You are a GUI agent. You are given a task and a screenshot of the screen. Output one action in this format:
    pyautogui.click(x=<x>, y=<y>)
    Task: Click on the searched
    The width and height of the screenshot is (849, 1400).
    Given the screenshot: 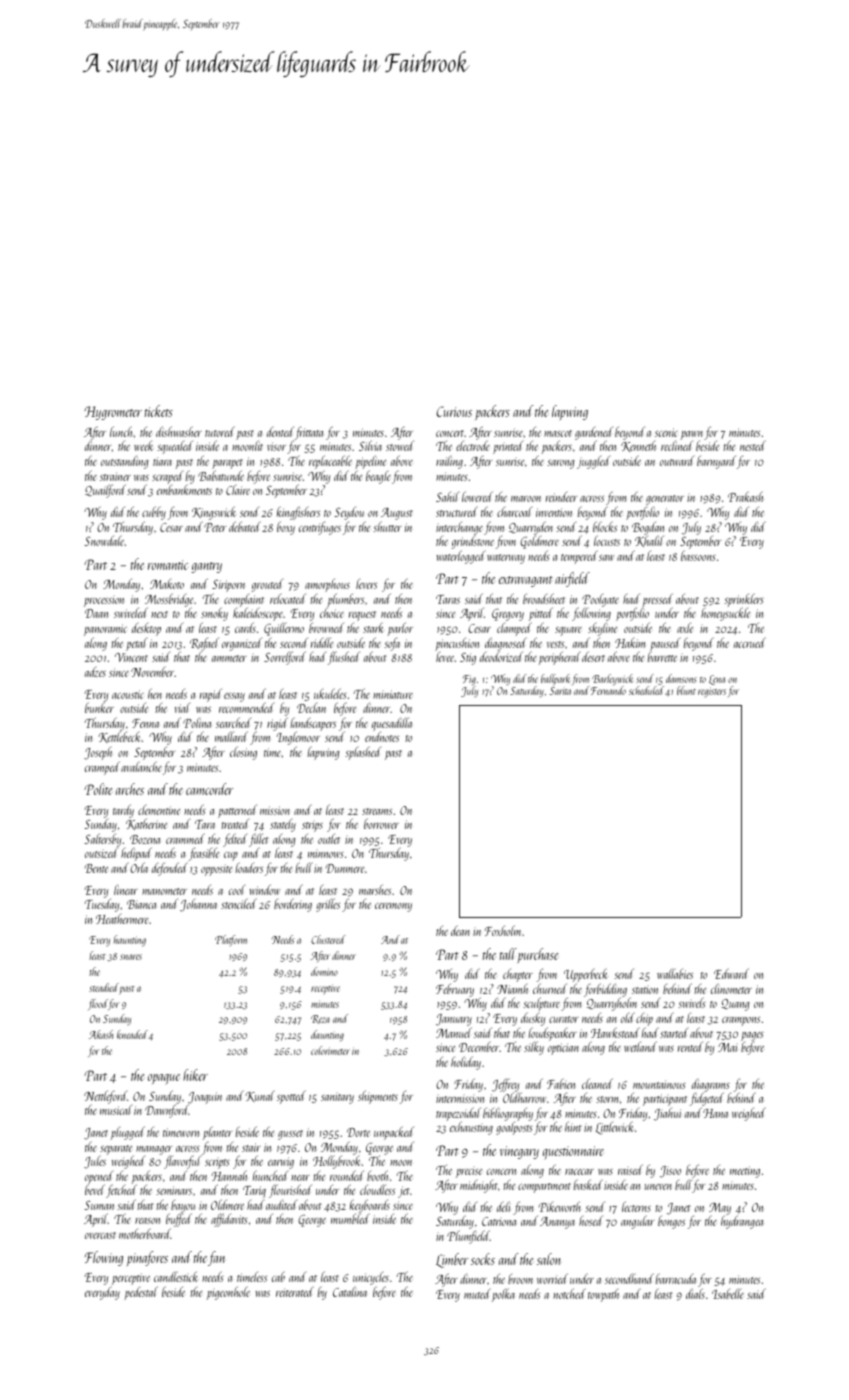 What is the action you would take?
    pyautogui.click(x=233, y=722)
